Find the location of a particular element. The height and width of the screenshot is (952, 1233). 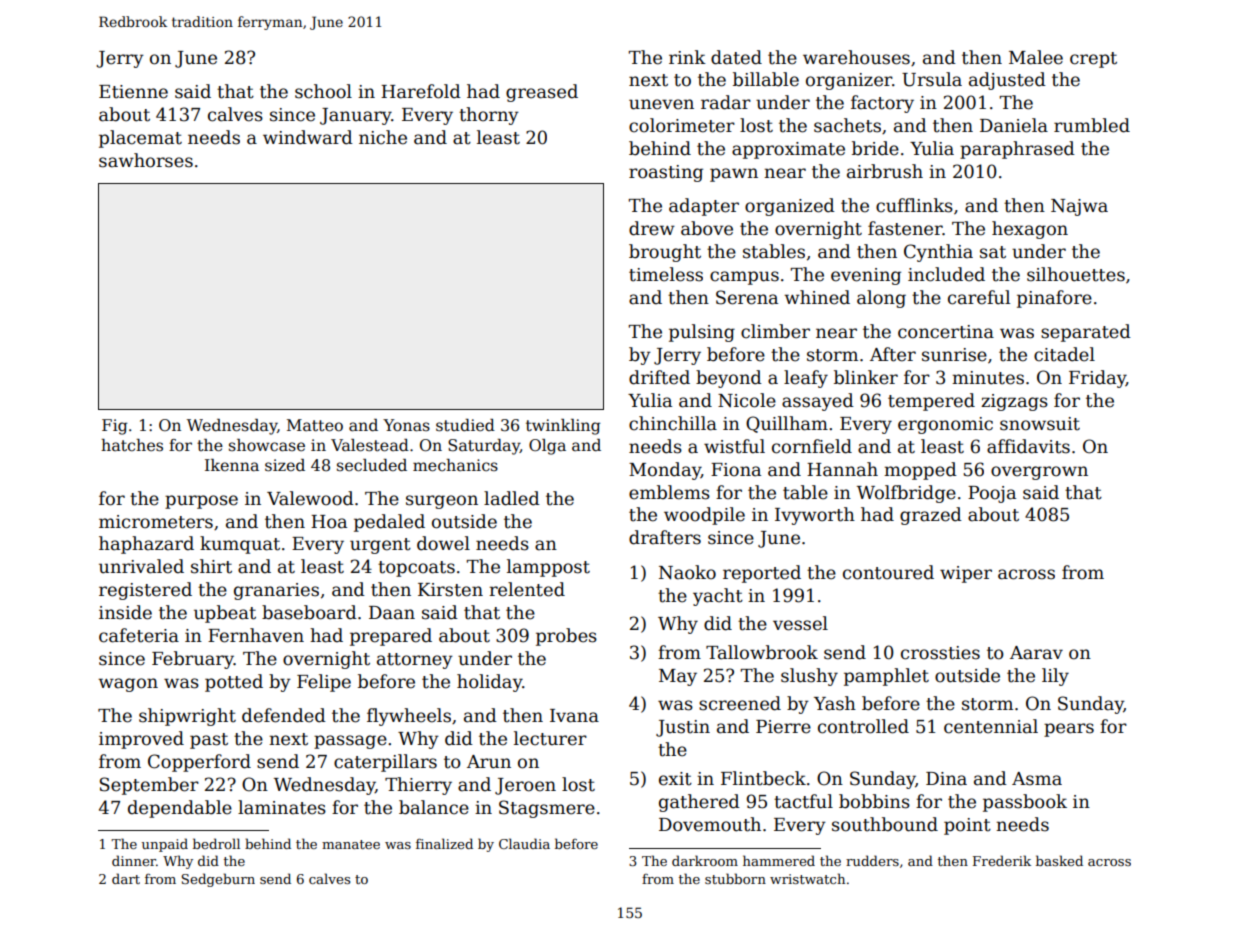

Saturday is located at coordinates (484, 447).
